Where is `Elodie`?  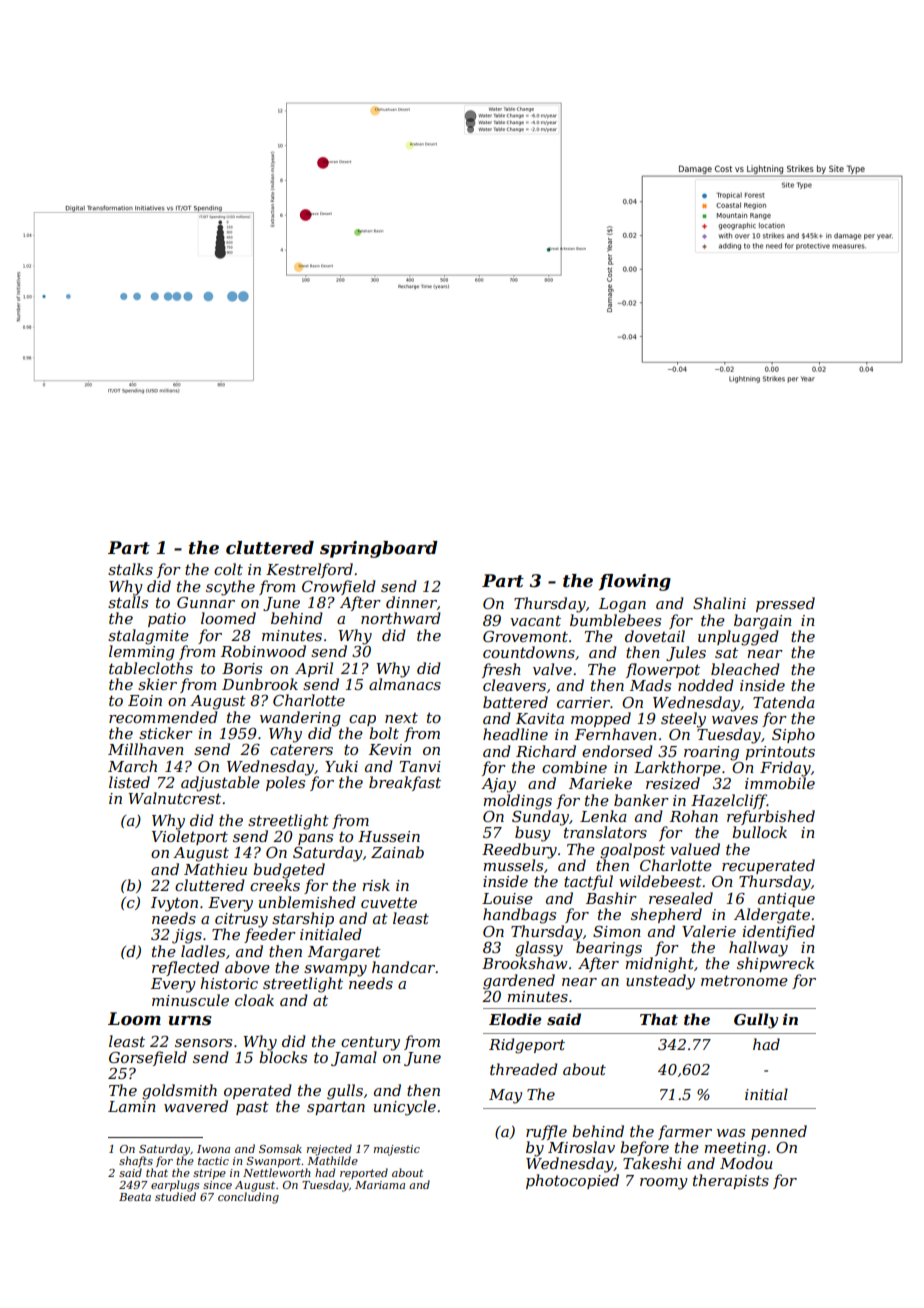
Elodie is located at coordinates (515, 1019).
